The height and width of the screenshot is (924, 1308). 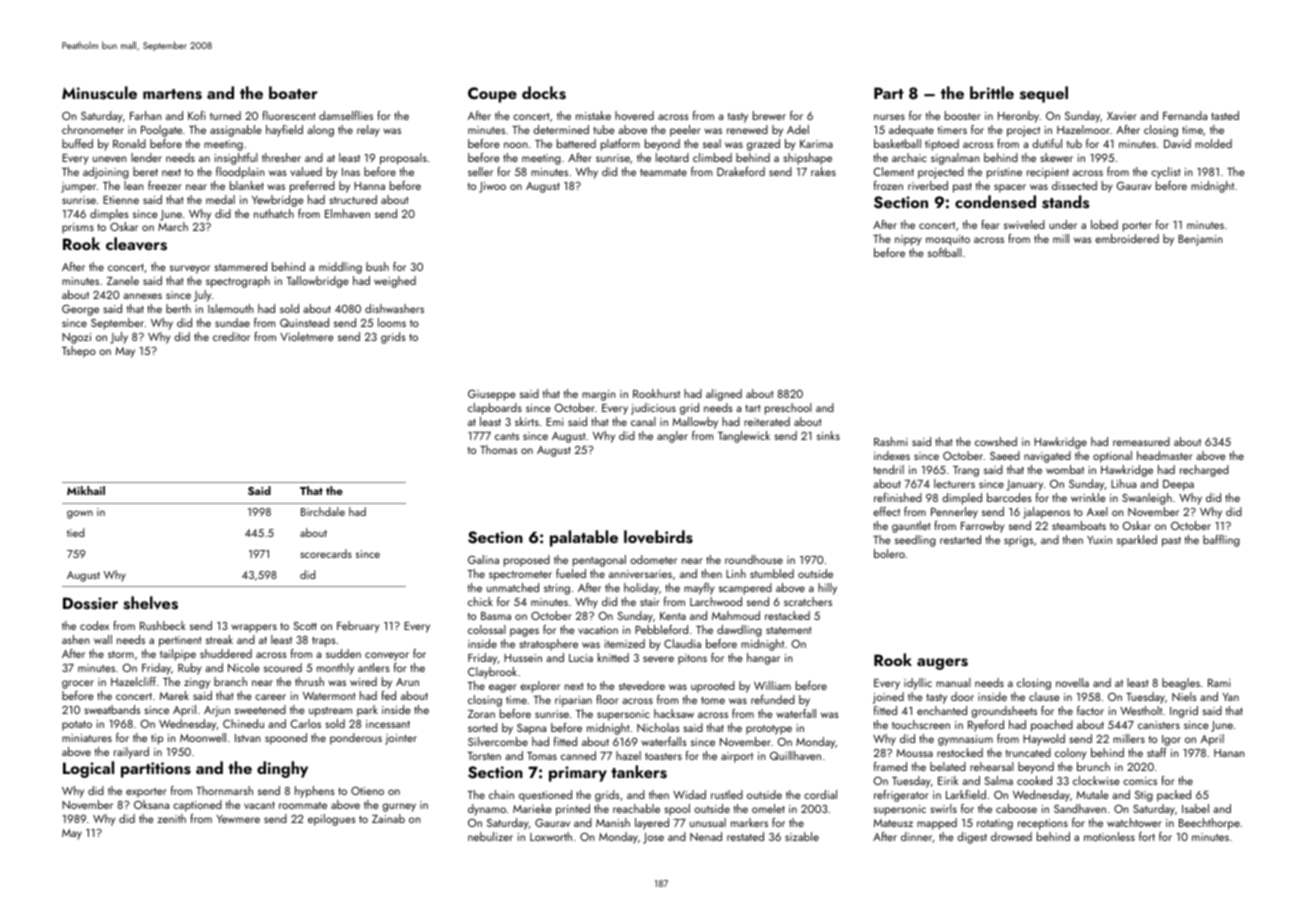 What do you see at coordinates (492, 187) in the screenshot?
I see `Jiwoo` at bounding box center [492, 187].
